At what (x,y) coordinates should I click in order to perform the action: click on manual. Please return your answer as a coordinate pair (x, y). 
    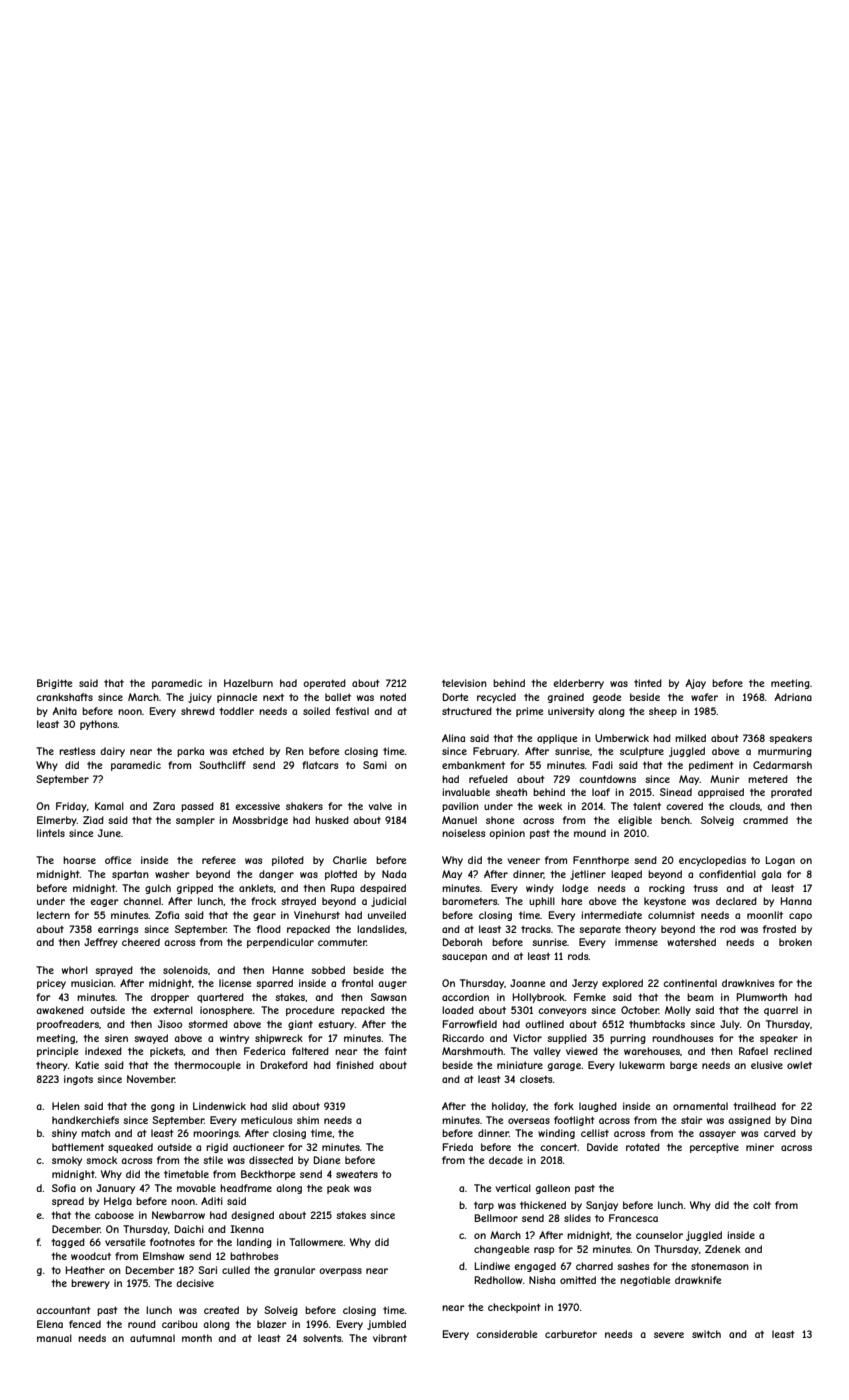
    Looking at the image, I should click on (54, 1338).
